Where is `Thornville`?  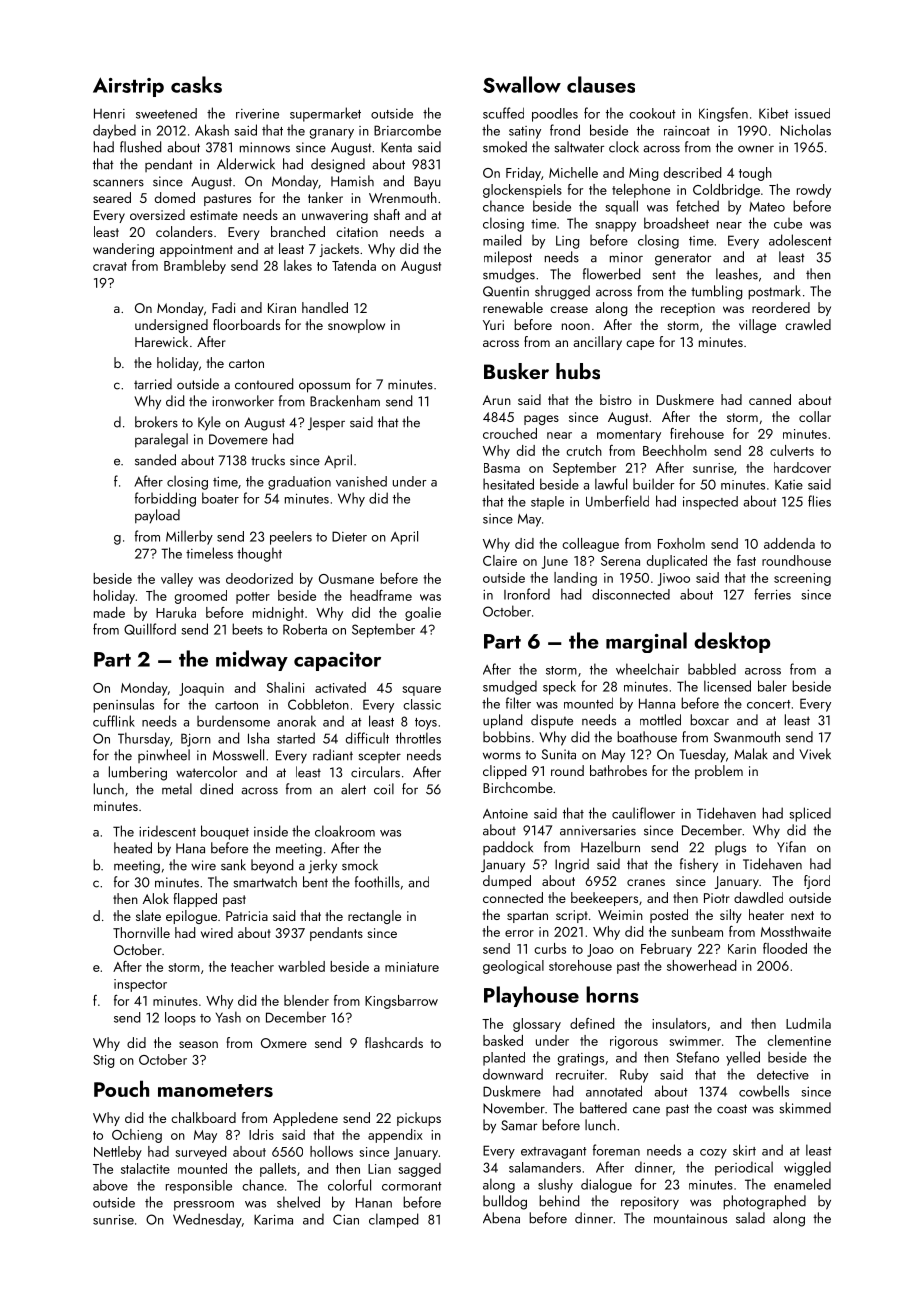 Thornville is located at coordinates (141, 932).
